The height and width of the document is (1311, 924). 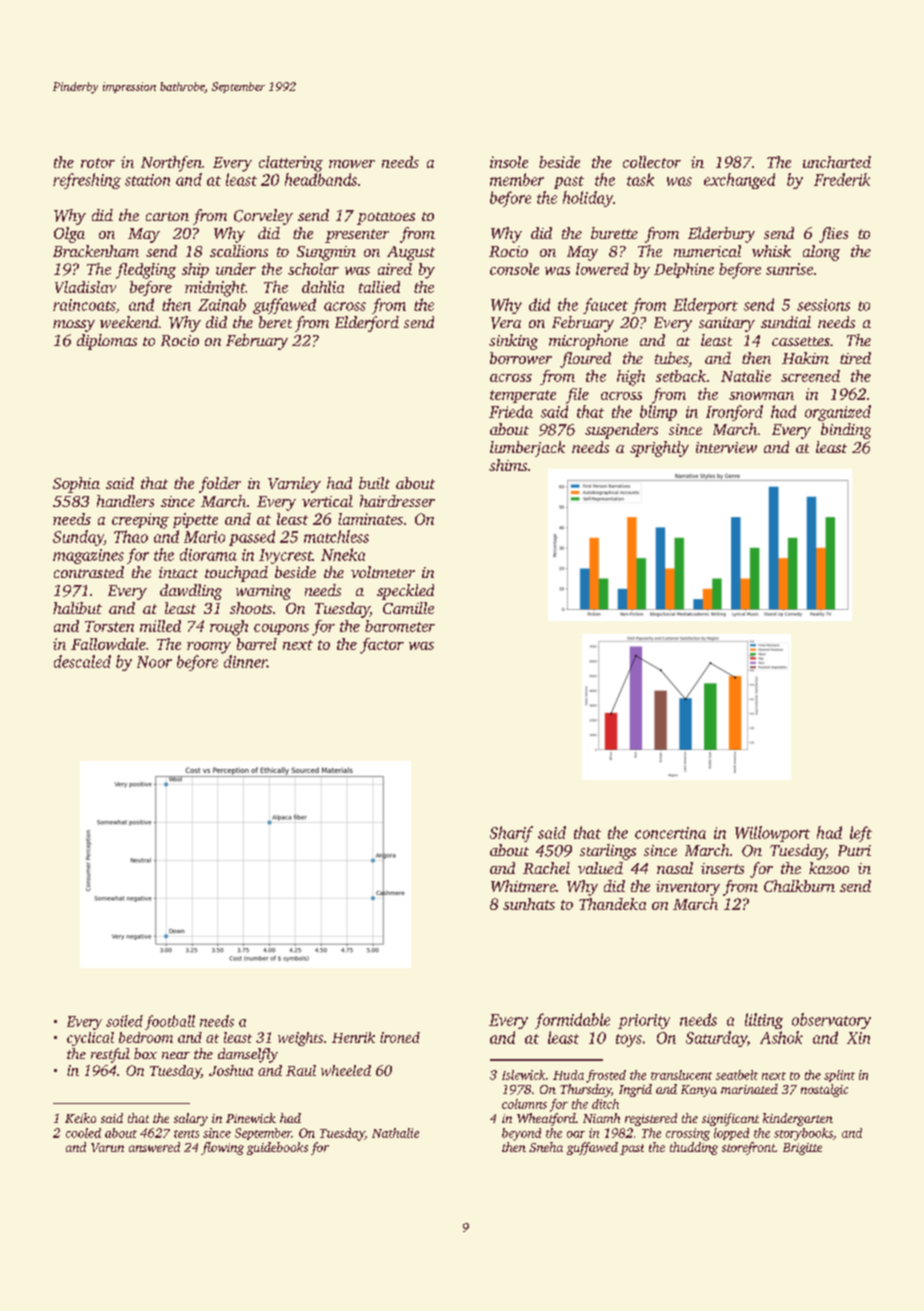 What do you see at coordinates (124, 1021) in the document?
I see `soiled` at bounding box center [124, 1021].
